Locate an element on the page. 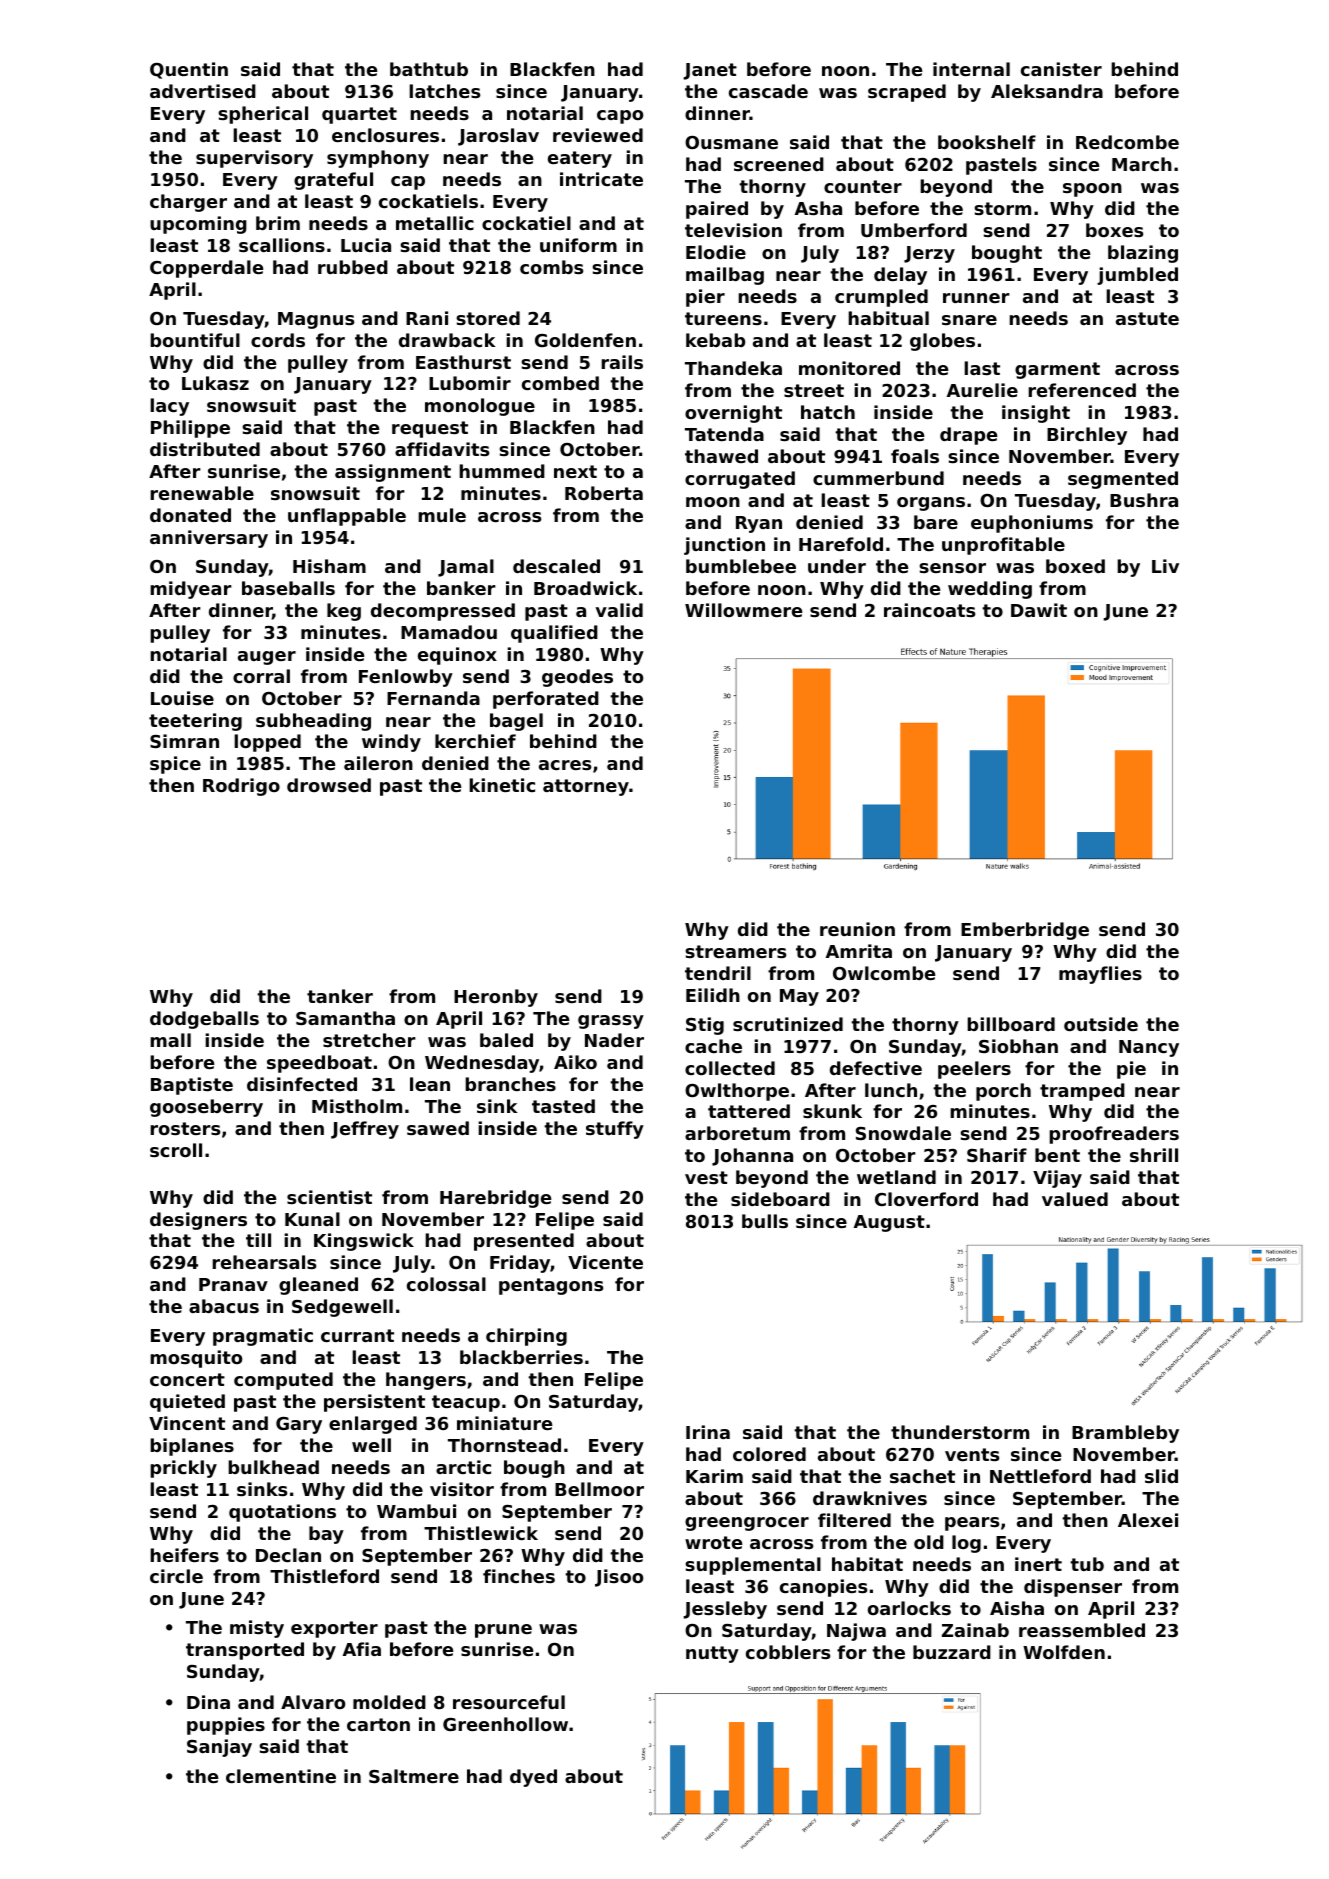  streamers is located at coordinates (735, 951).
